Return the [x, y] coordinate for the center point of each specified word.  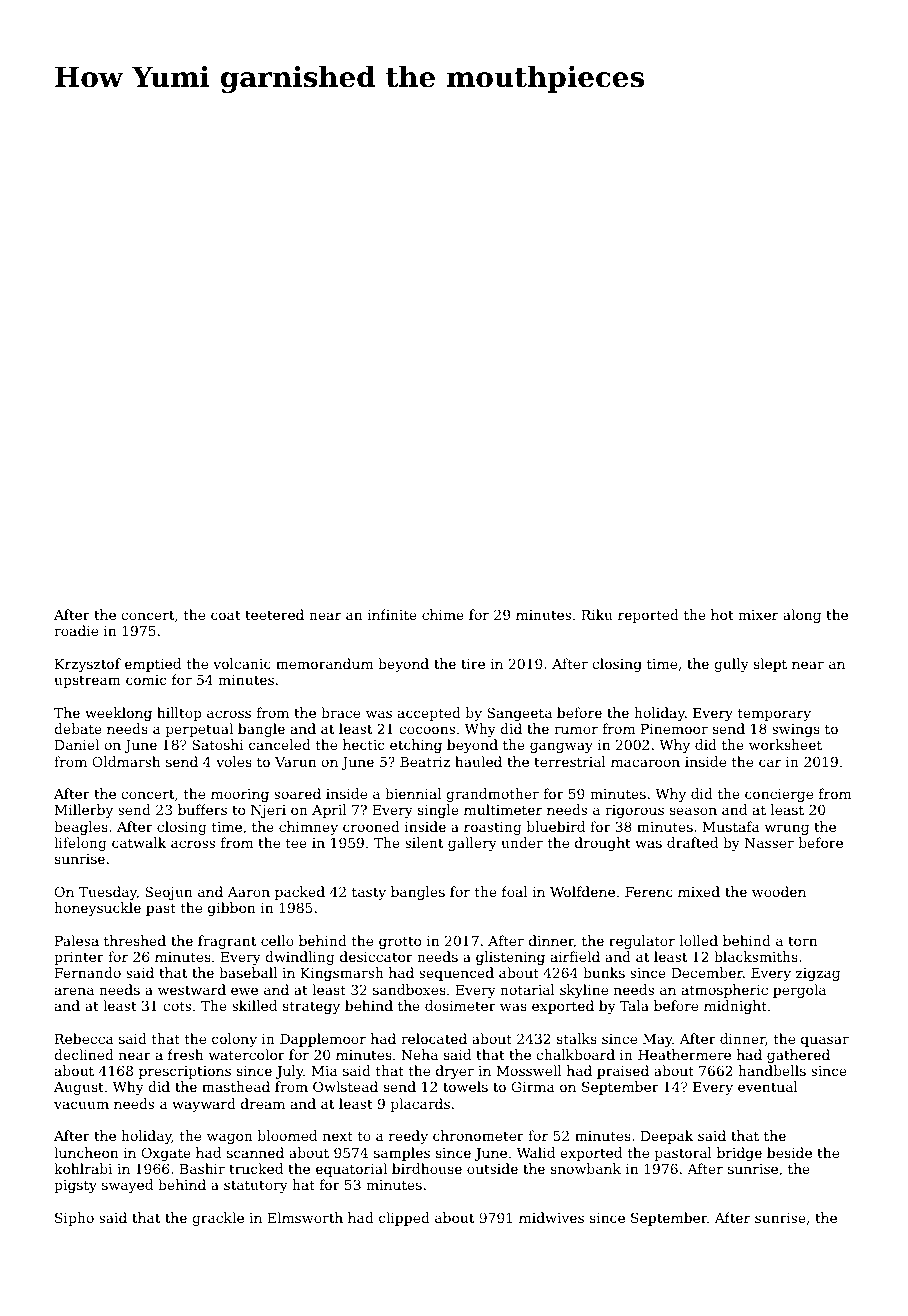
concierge [779, 795]
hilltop [179, 714]
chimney [308, 828]
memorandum [324, 663]
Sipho [74, 1219]
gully [731, 665]
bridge [739, 1154]
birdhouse [427, 1168]
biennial [413, 793]
